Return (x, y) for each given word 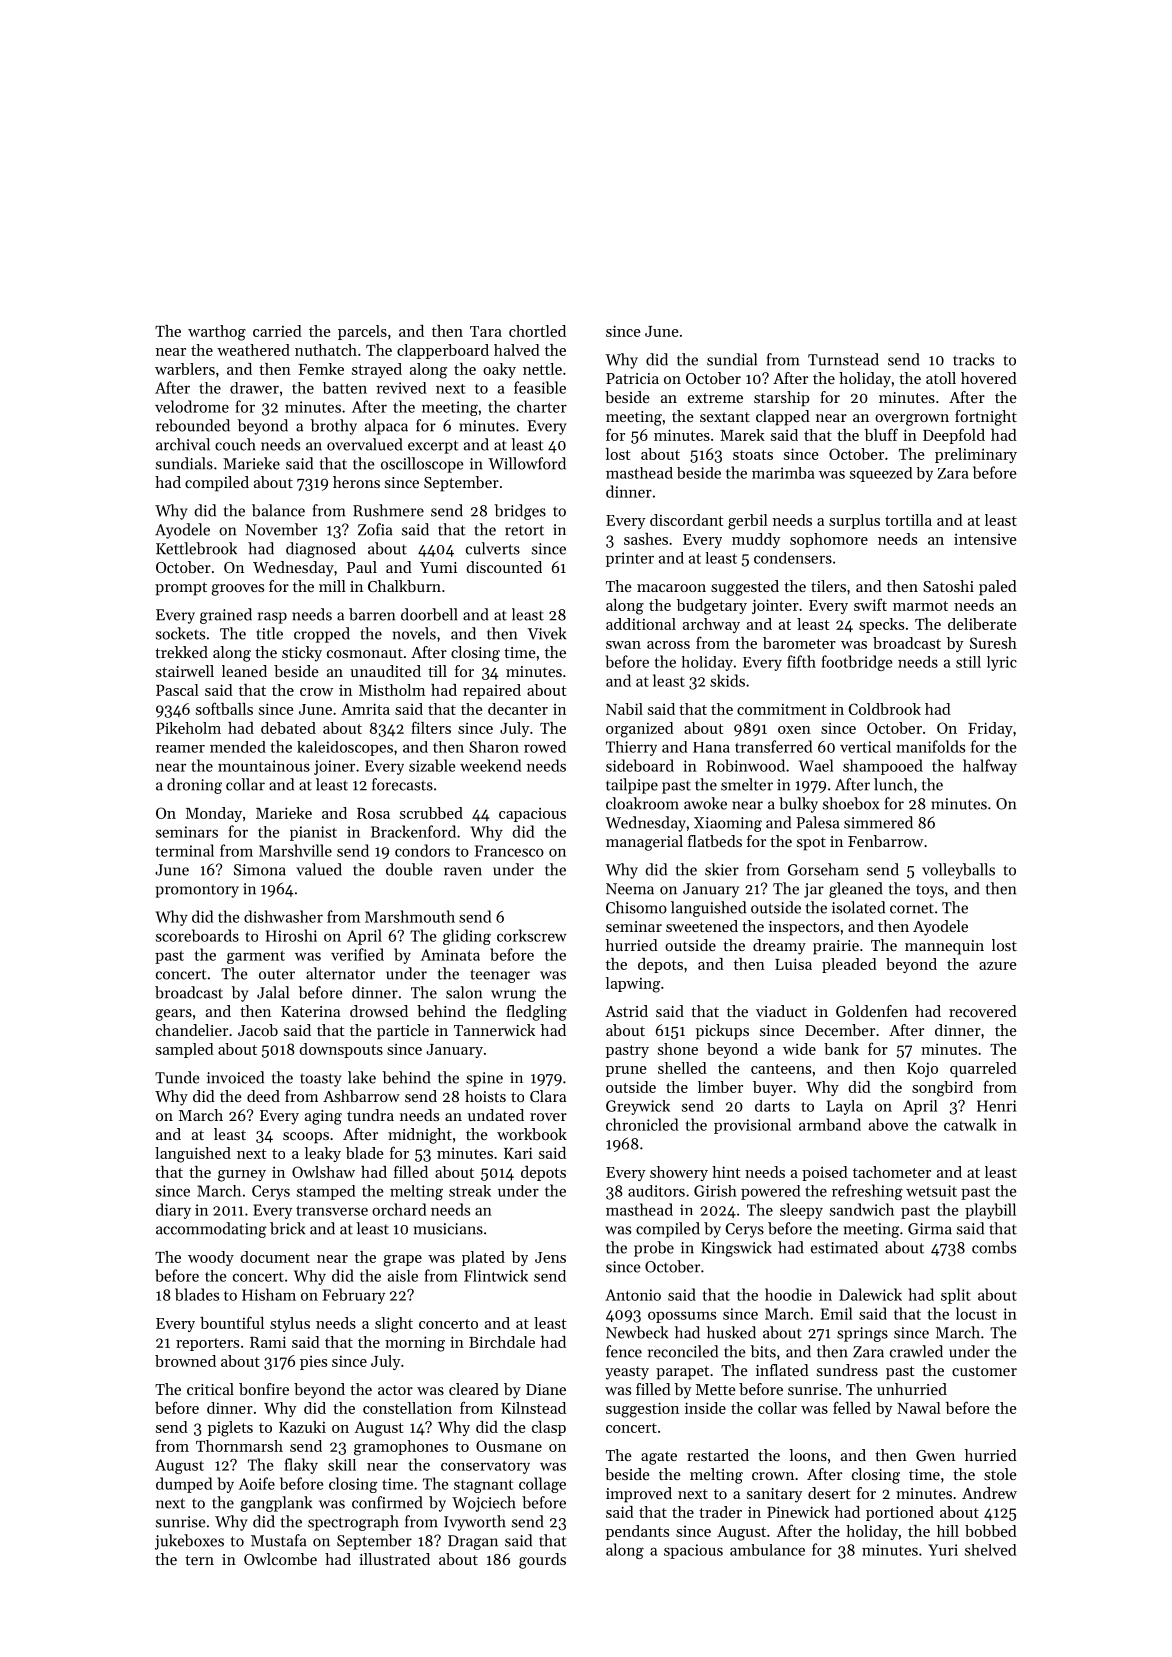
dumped (184, 1485)
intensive (985, 539)
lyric (1002, 663)
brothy (333, 427)
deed (263, 1096)
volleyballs (958, 871)
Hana (711, 747)
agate (659, 1458)
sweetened (702, 926)
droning (194, 786)
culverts (493, 548)
